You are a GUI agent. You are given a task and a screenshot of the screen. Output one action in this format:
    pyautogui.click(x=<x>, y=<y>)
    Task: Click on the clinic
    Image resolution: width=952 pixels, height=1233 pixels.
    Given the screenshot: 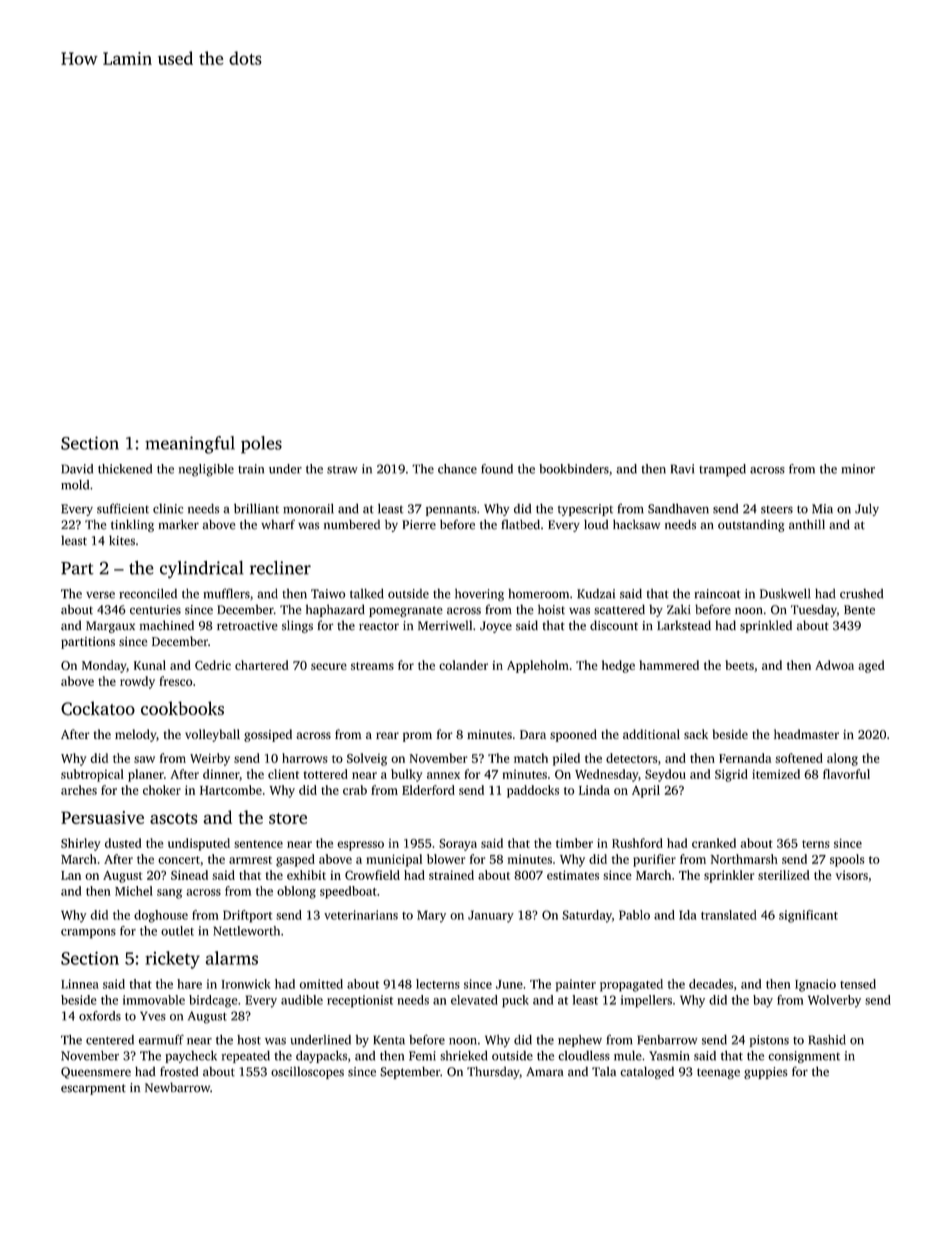 What is the action you would take?
    pyautogui.click(x=168, y=509)
